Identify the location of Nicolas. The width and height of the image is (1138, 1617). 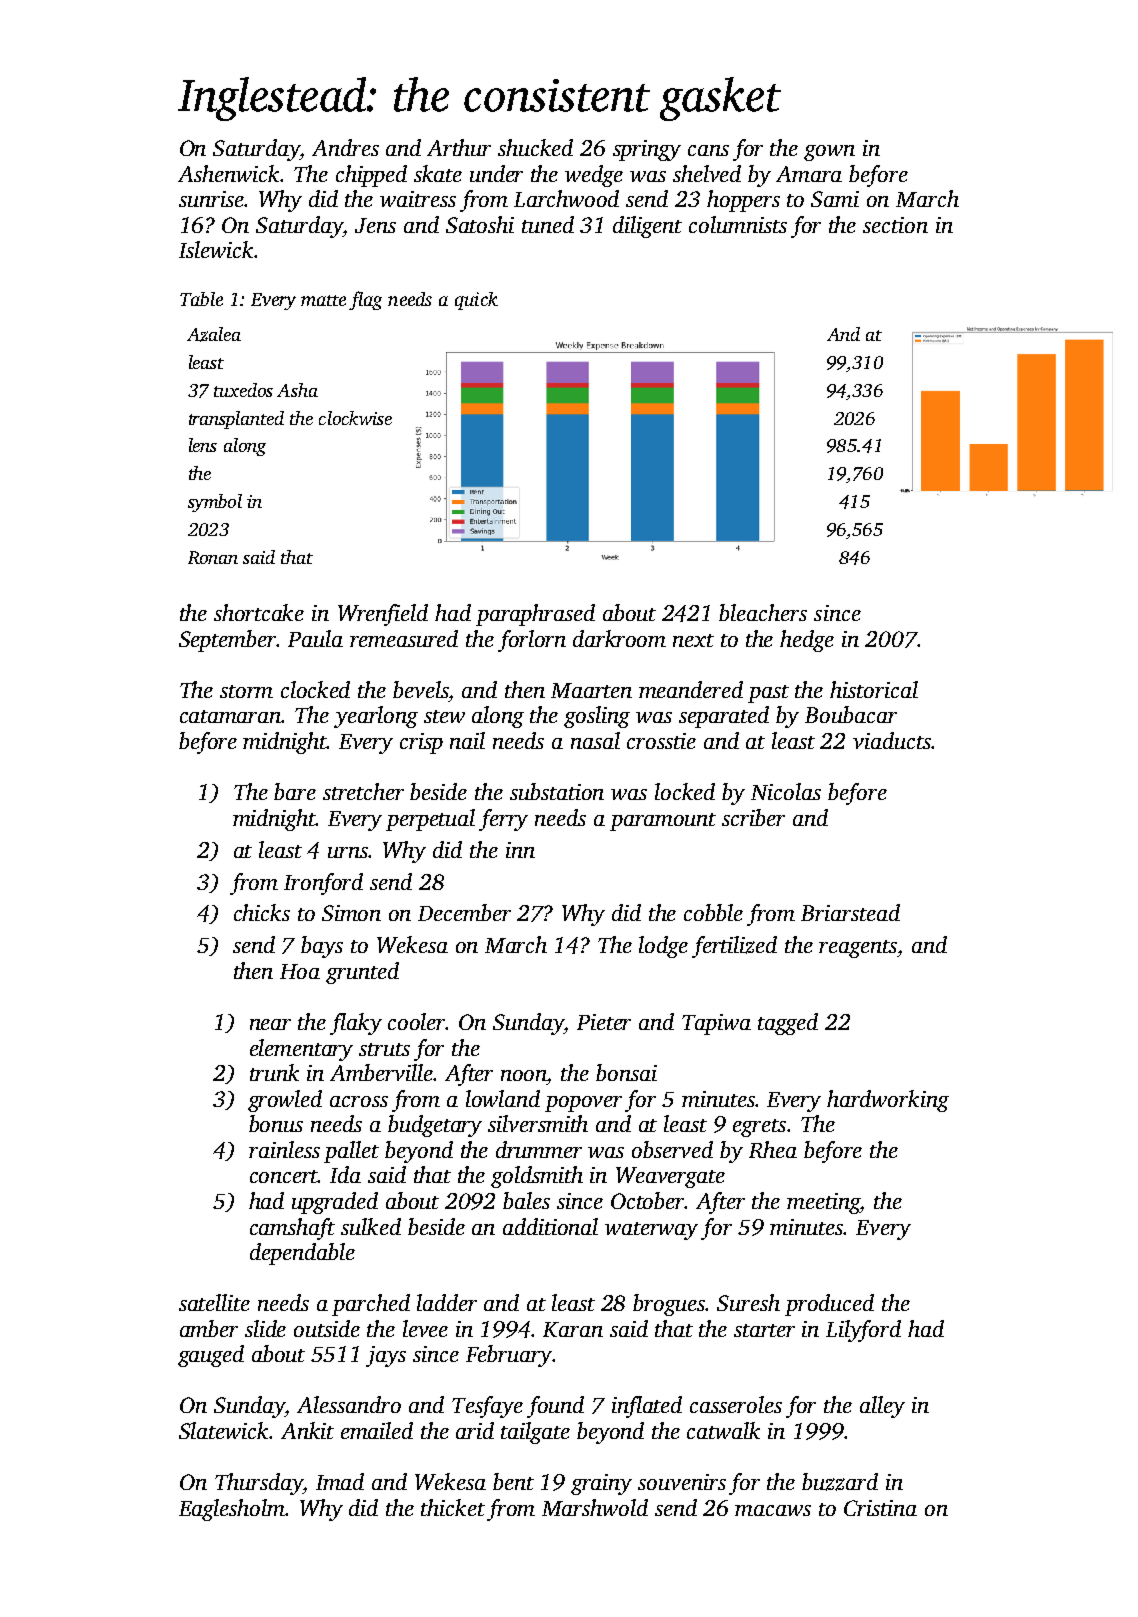
(786, 791).
